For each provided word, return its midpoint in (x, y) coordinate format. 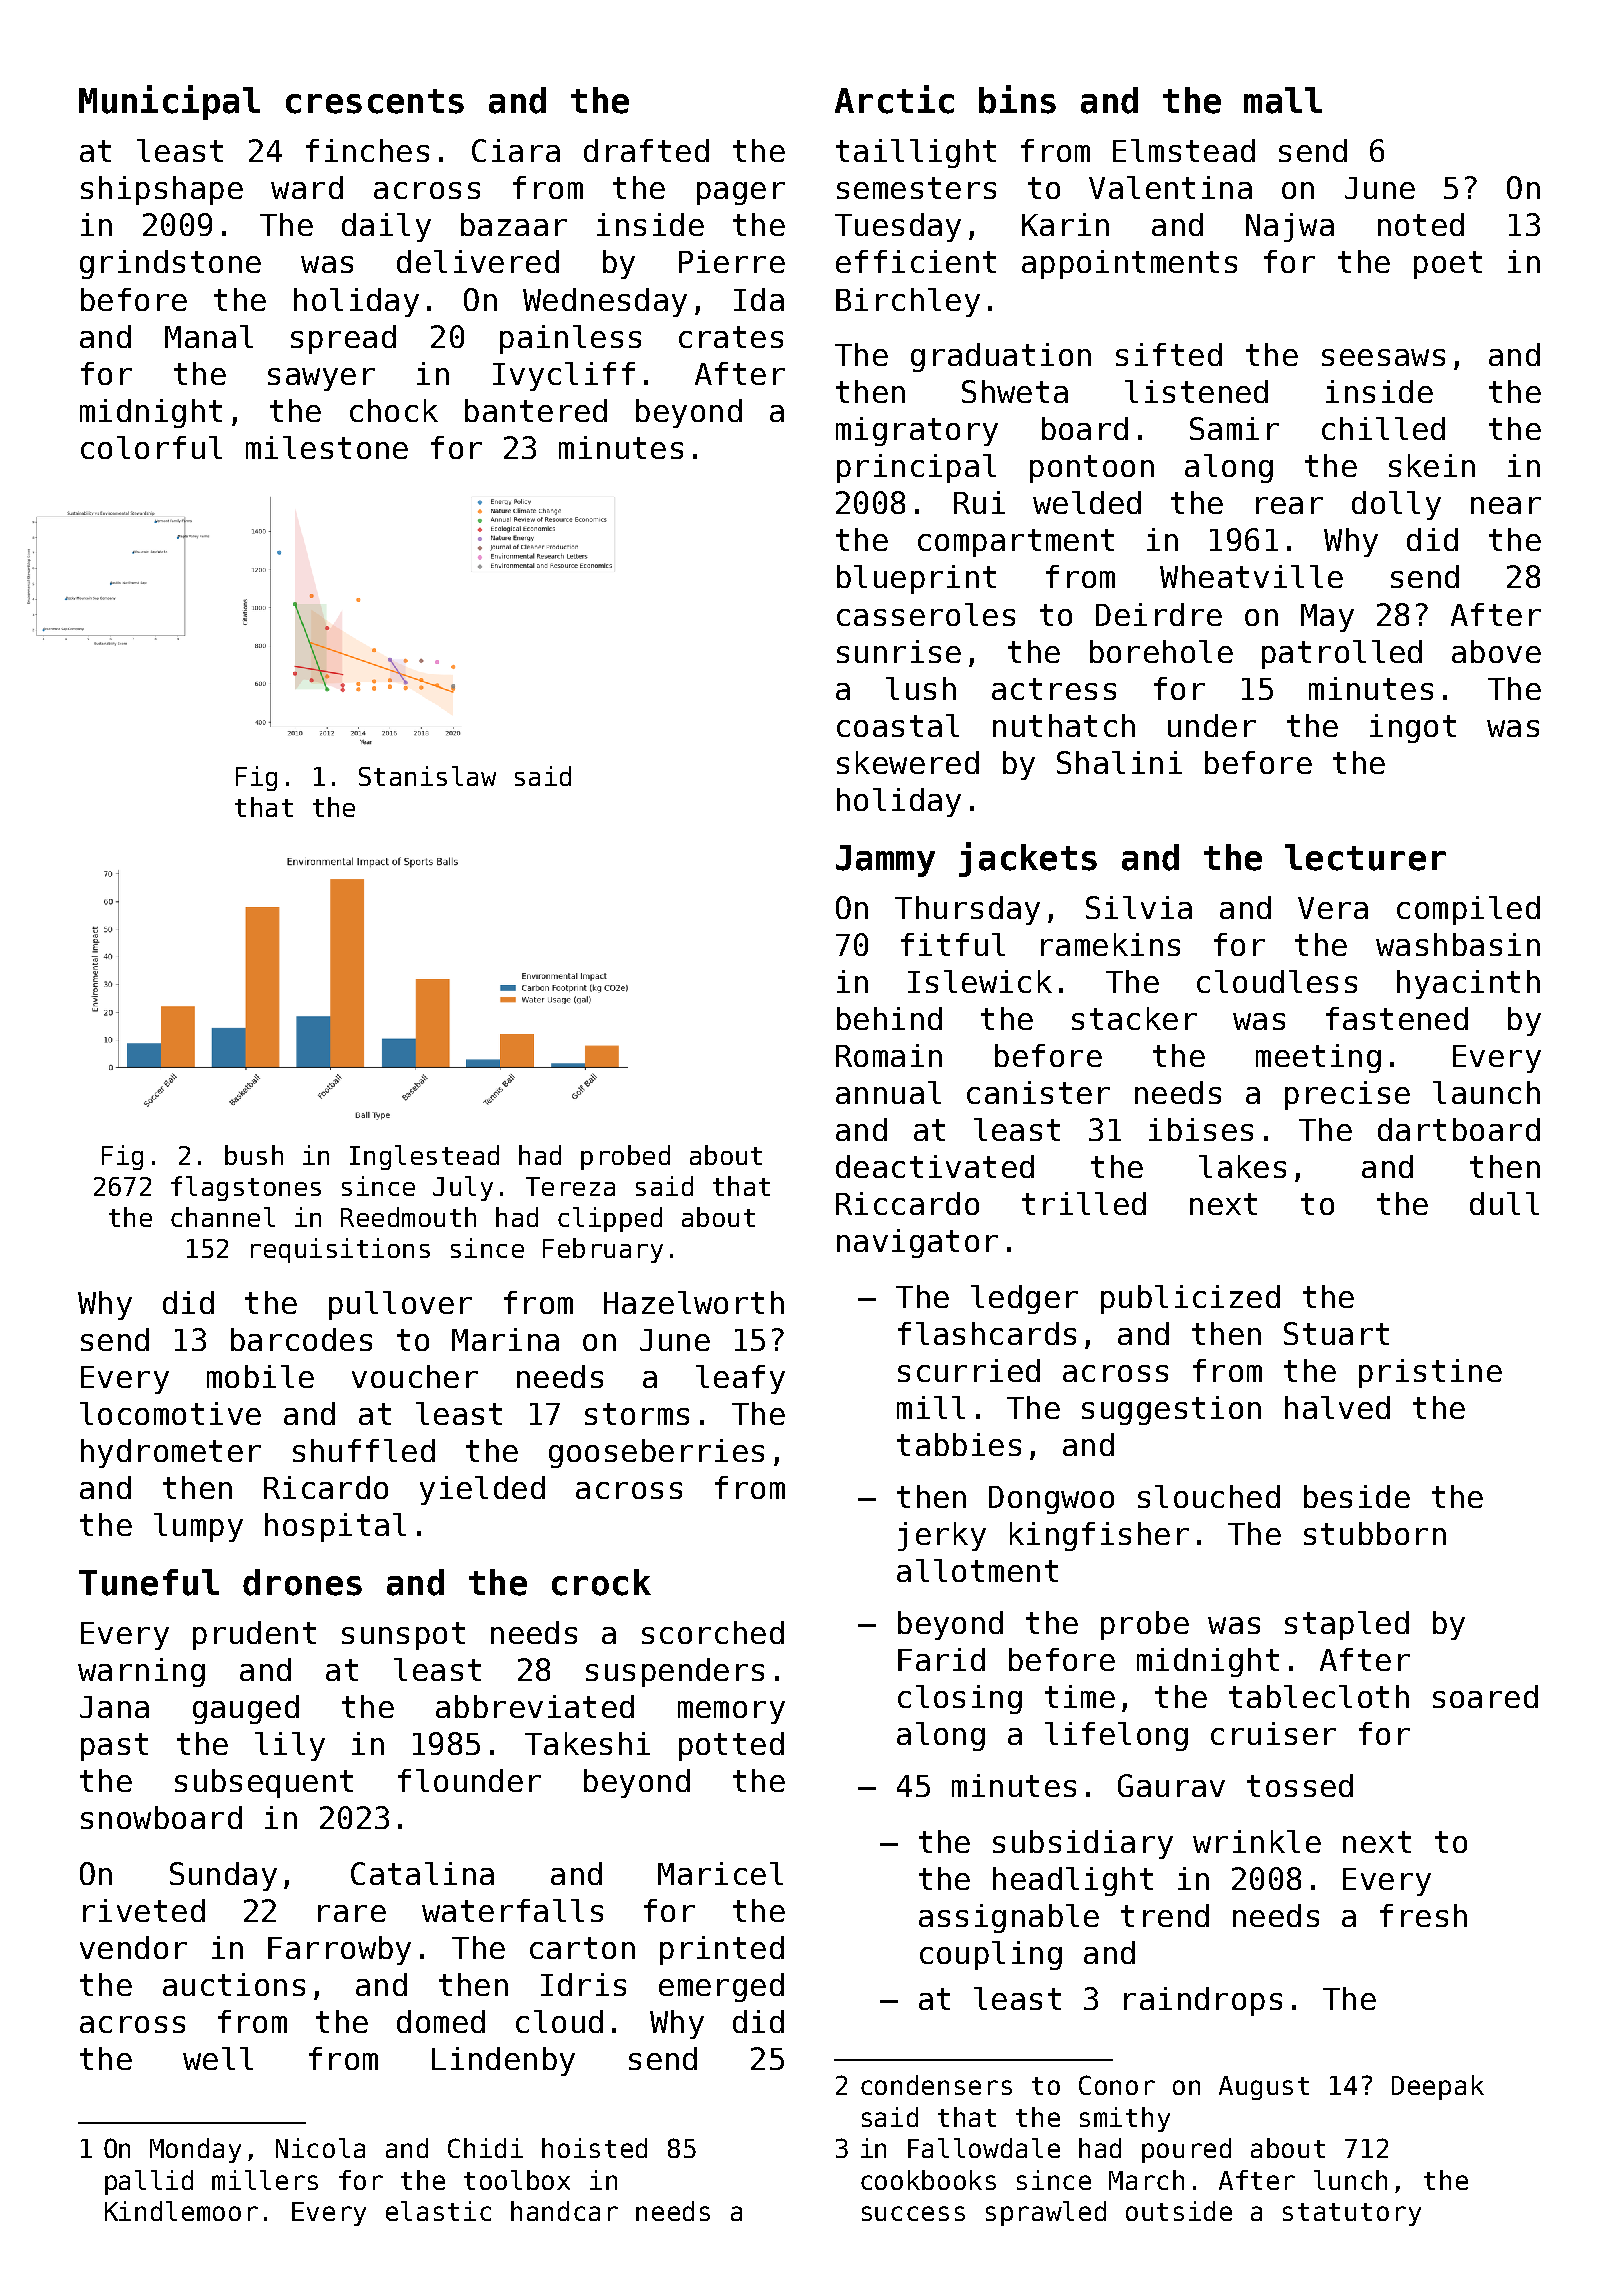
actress (1054, 689)
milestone (327, 447)
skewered (908, 762)
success (913, 2213)
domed (441, 2021)
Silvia (1139, 907)
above (1496, 651)
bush (254, 1155)
